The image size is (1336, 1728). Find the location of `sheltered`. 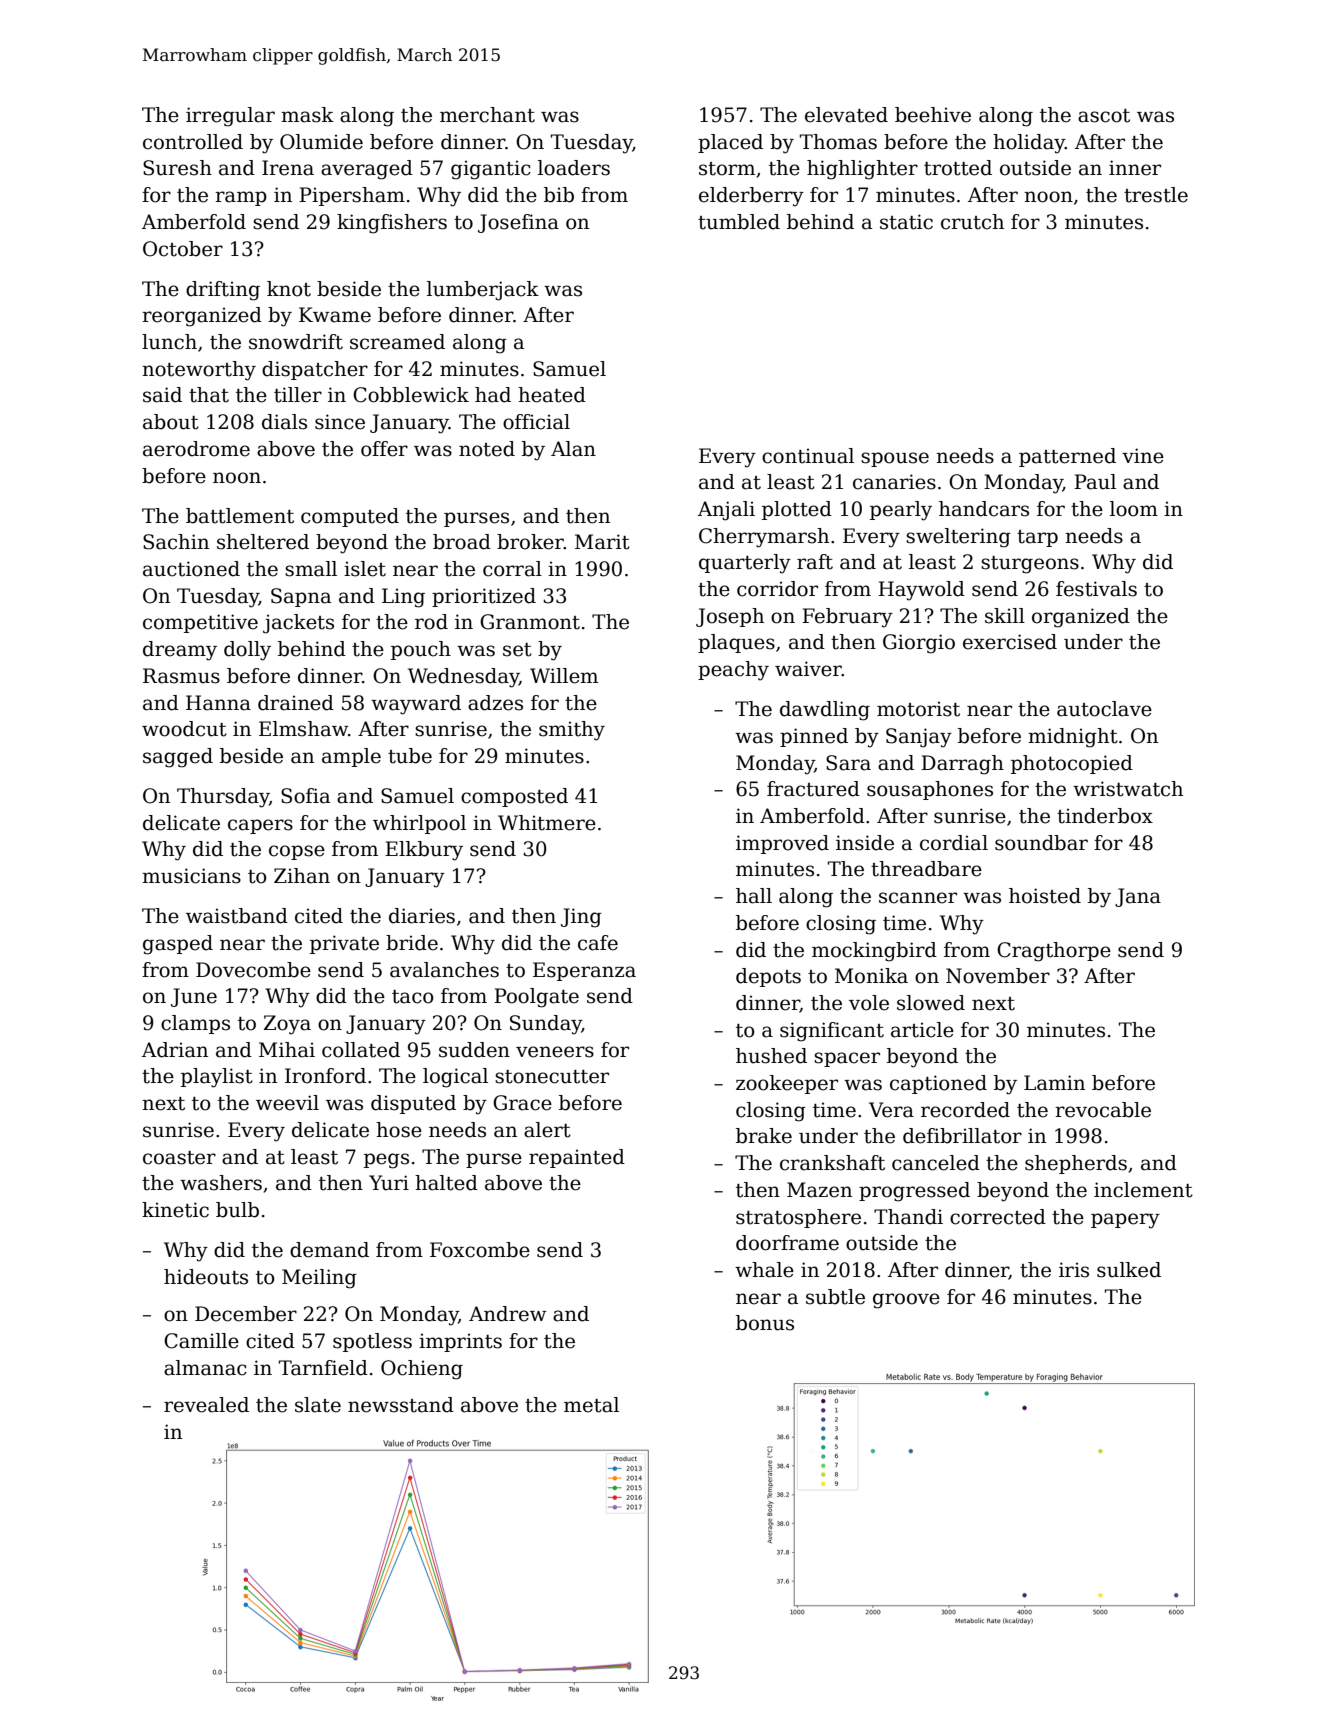

sheltered is located at coordinates (263, 542).
